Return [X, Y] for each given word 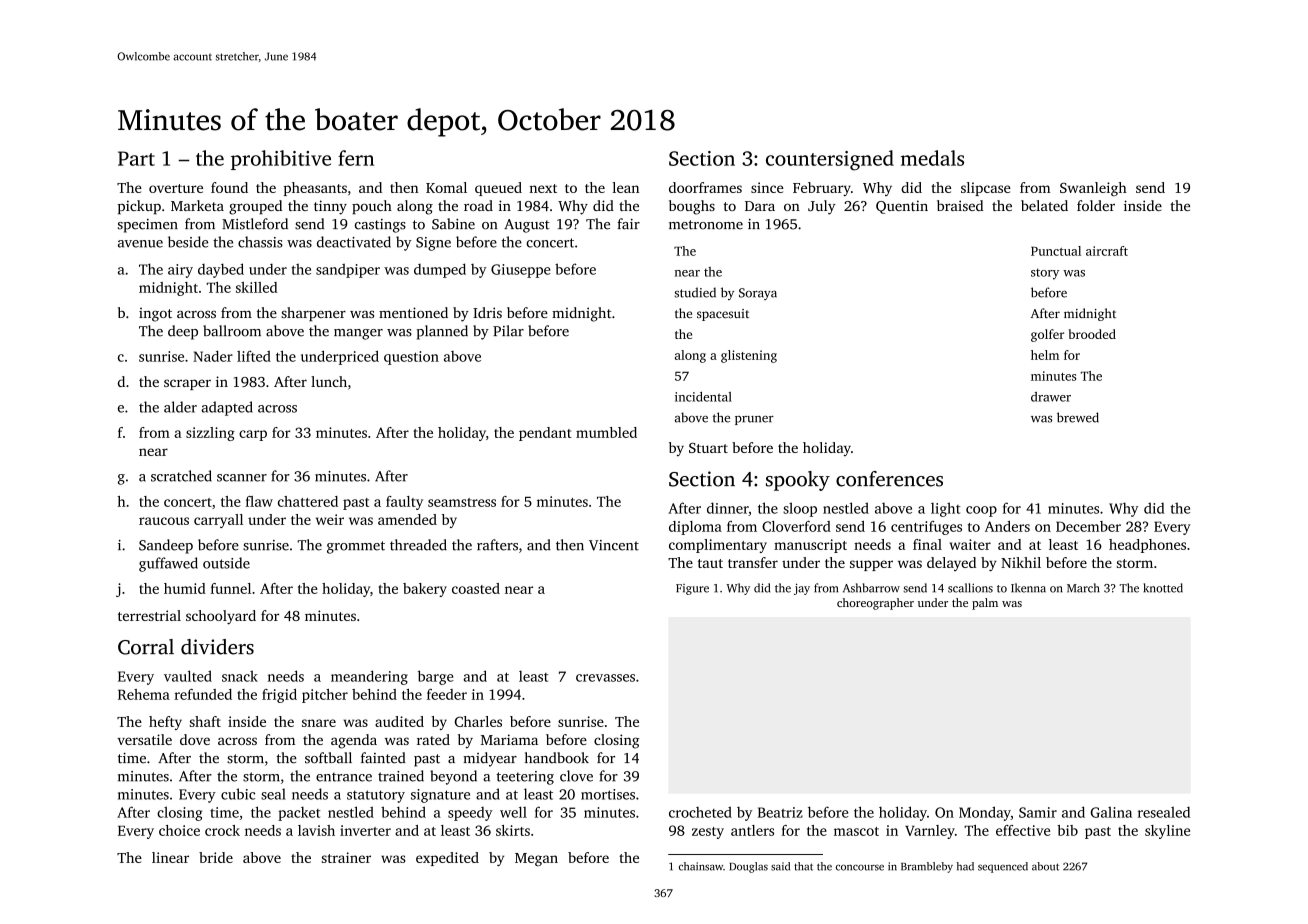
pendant [545, 434]
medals [932, 158]
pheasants [315, 189]
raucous [164, 521]
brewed [1078, 417]
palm [985, 604]
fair [629, 224]
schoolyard [221, 617]
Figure [692, 589]
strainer [346, 857]
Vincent [614, 545]
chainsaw [701, 866]
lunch [329, 381]
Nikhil [1021, 562]
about [1045, 866]
